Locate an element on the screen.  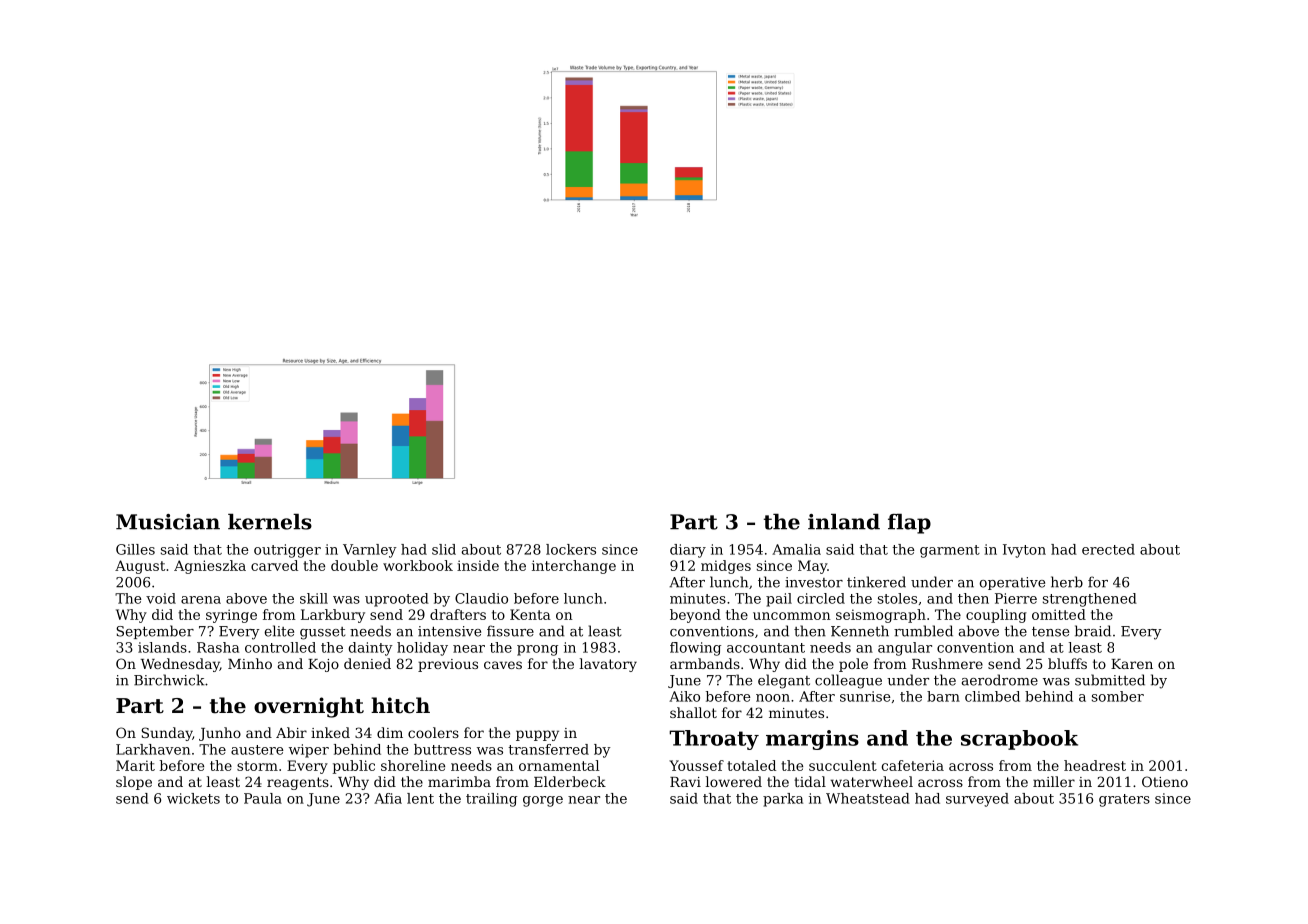
Rasha is located at coordinates (218, 647).
